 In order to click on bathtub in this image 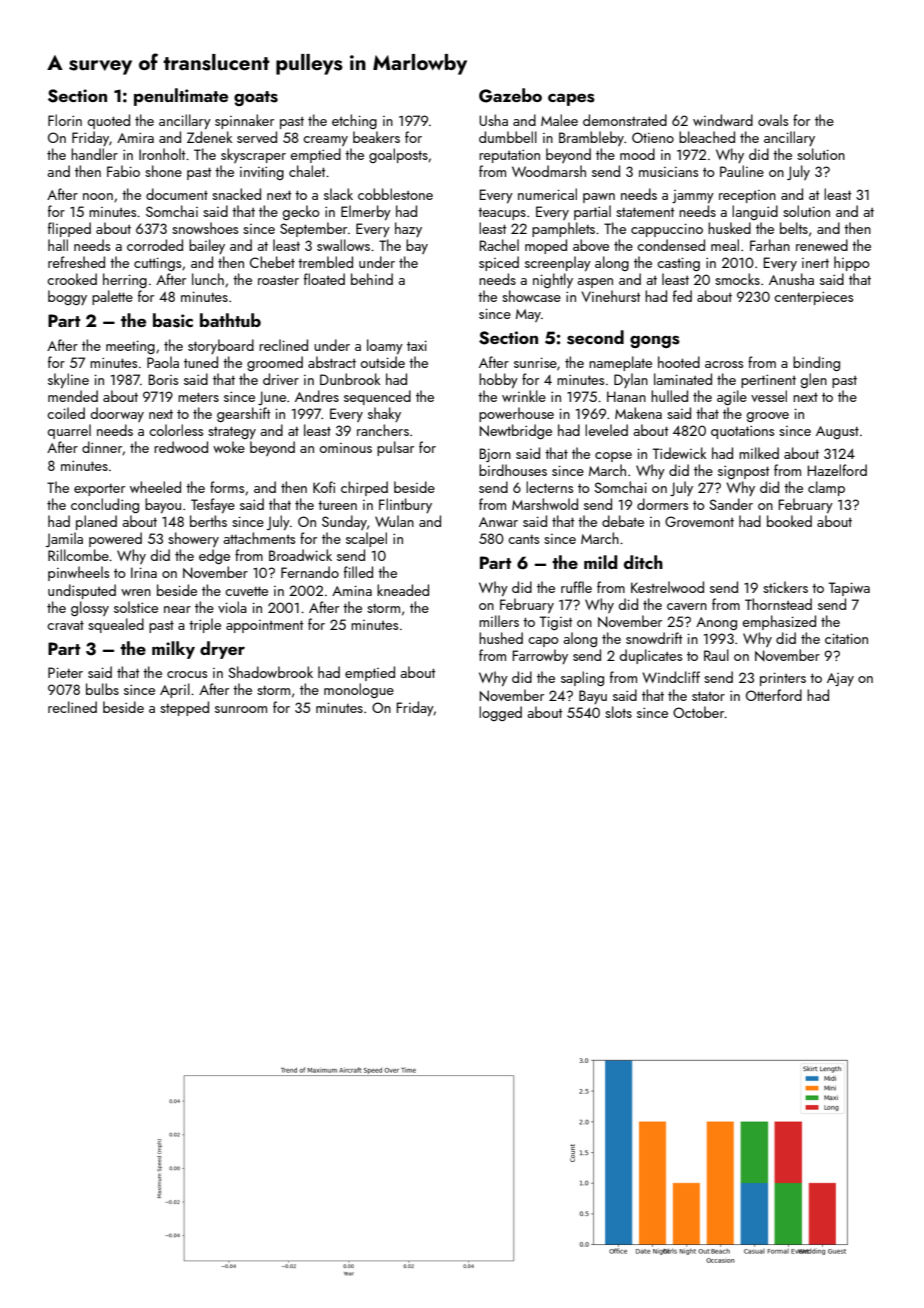, I will do `click(230, 320)`.
